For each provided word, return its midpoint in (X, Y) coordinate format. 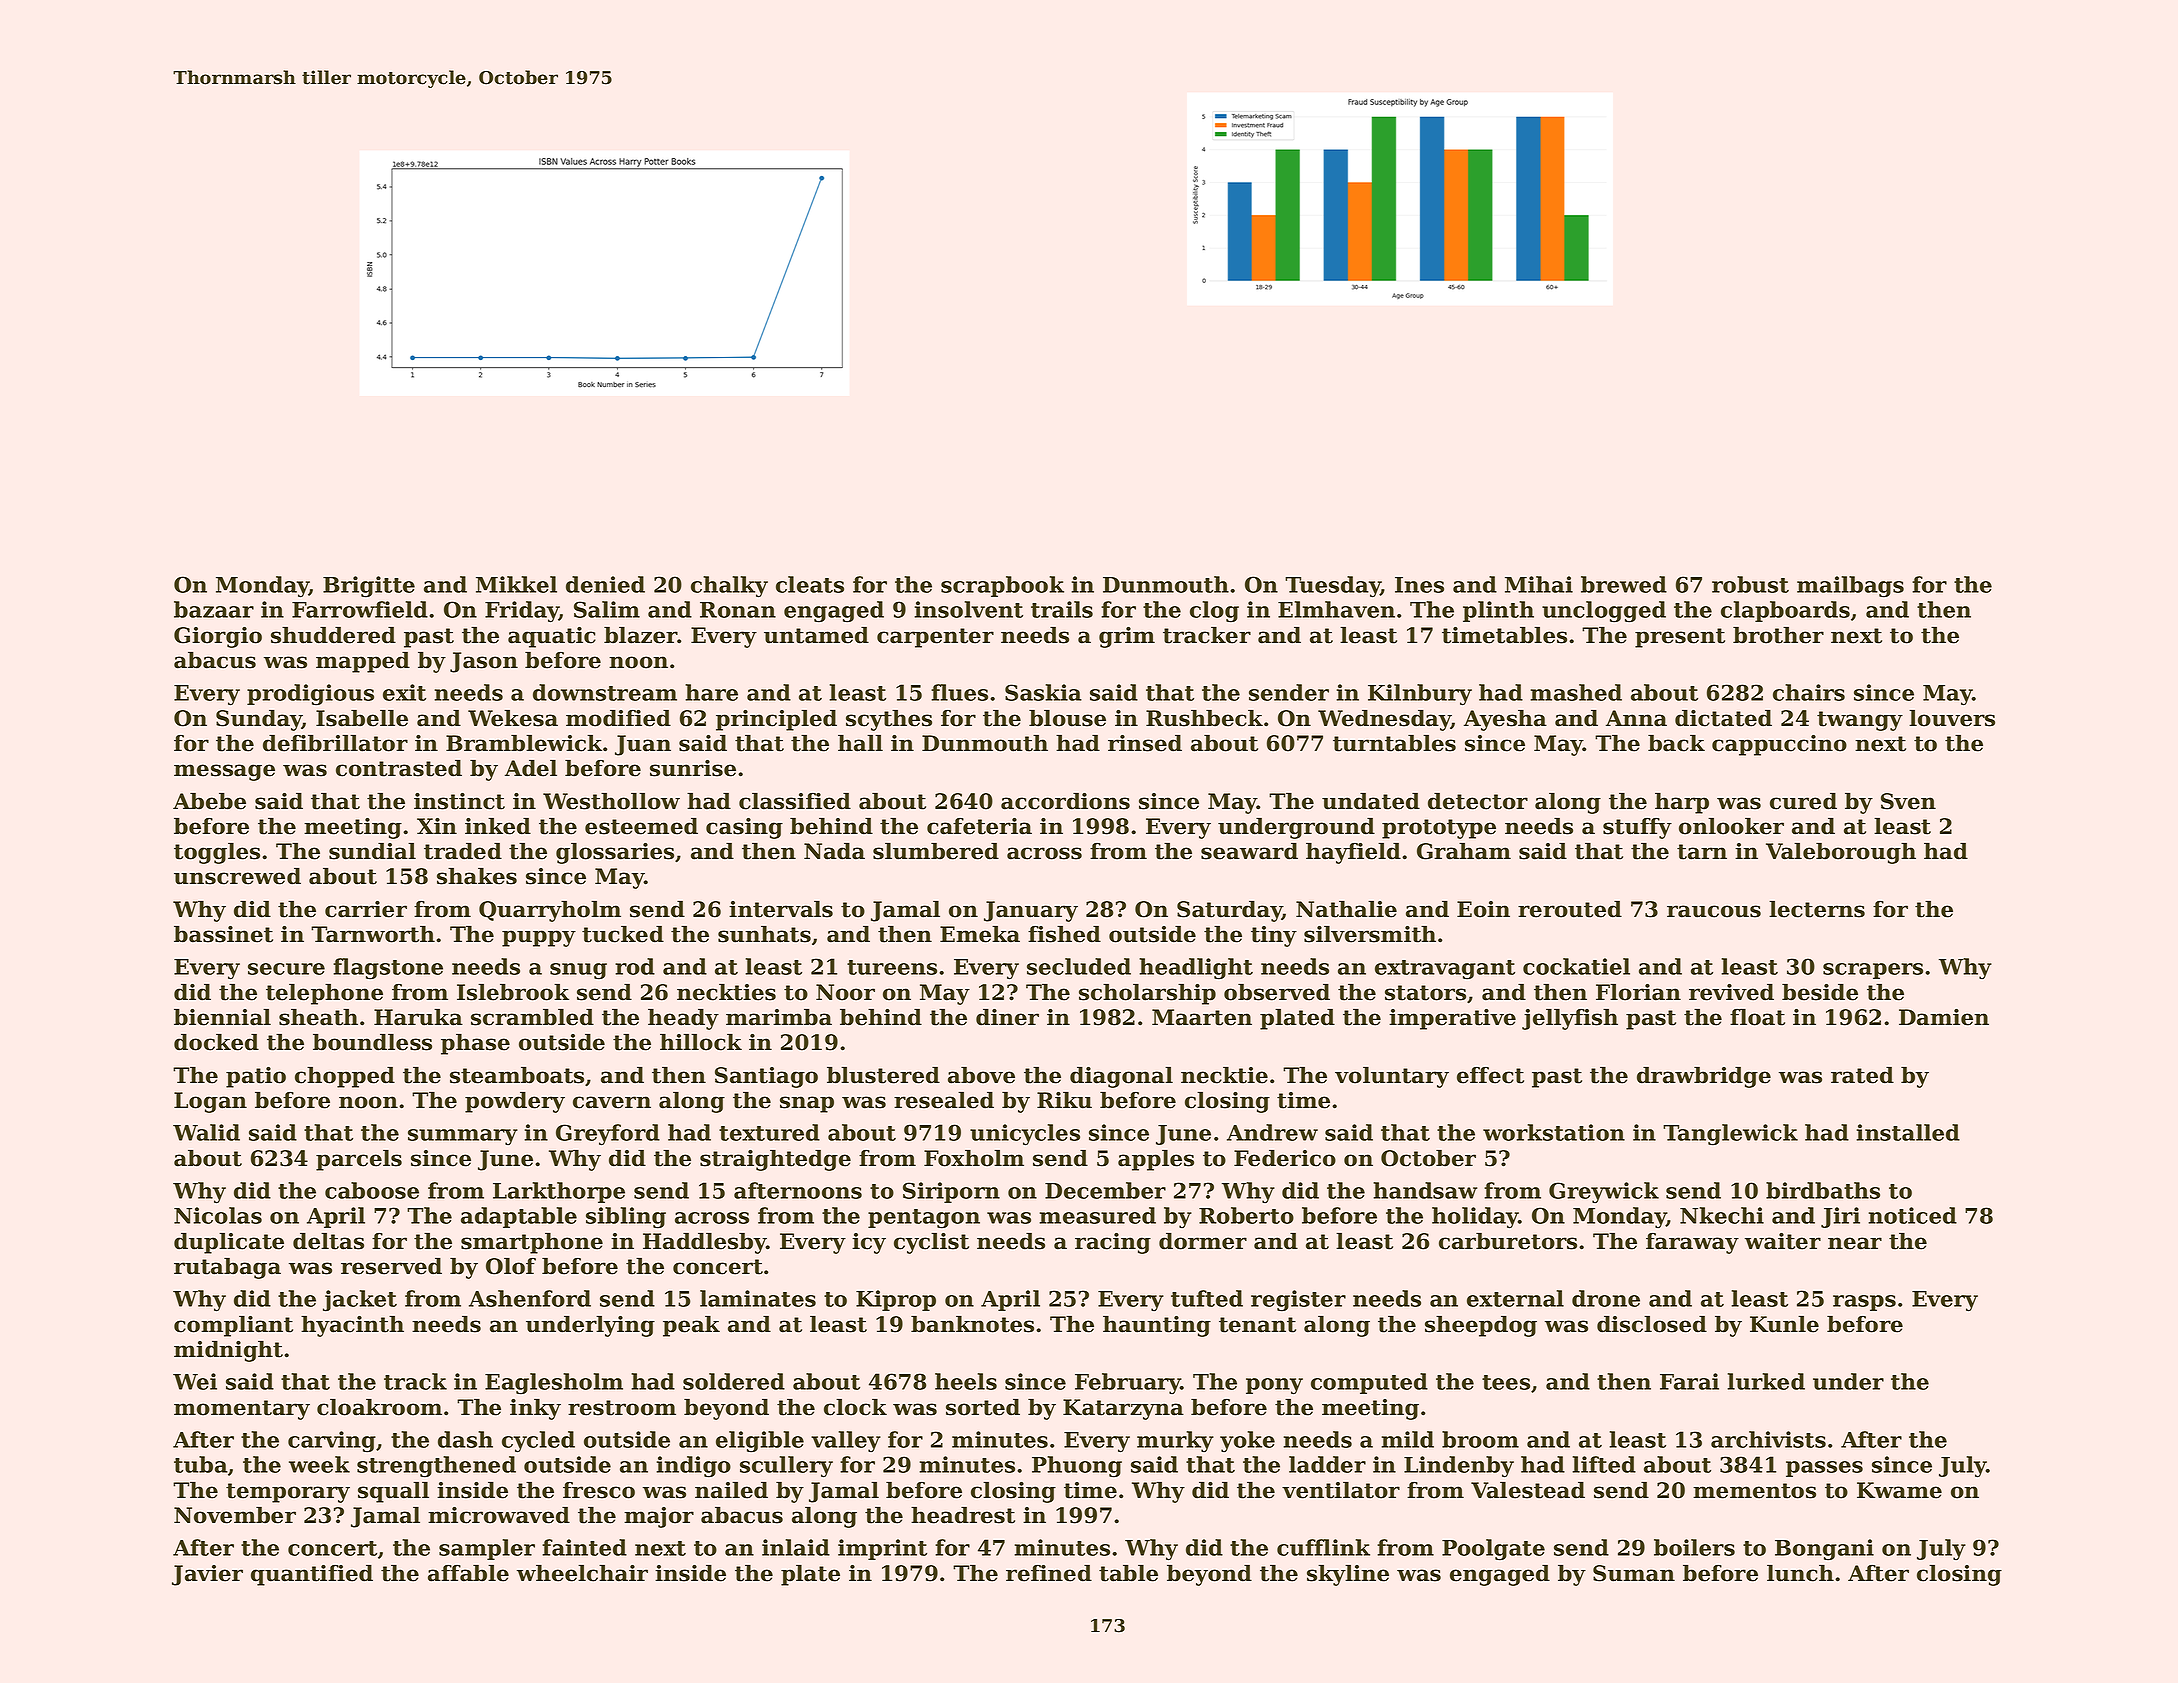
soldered (734, 1381)
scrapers (1873, 971)
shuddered (333, 635)
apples (1156, 1160)
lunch (1800, 1573)
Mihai (1539, 584)
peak (691, 1326)
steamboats (517, 1075)
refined (1049, 1573)
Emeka (980, 934)
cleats (810, 584)
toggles (217, 853)
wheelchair (582, 1573)
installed (1908, 1132)
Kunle (1784, 1324)
